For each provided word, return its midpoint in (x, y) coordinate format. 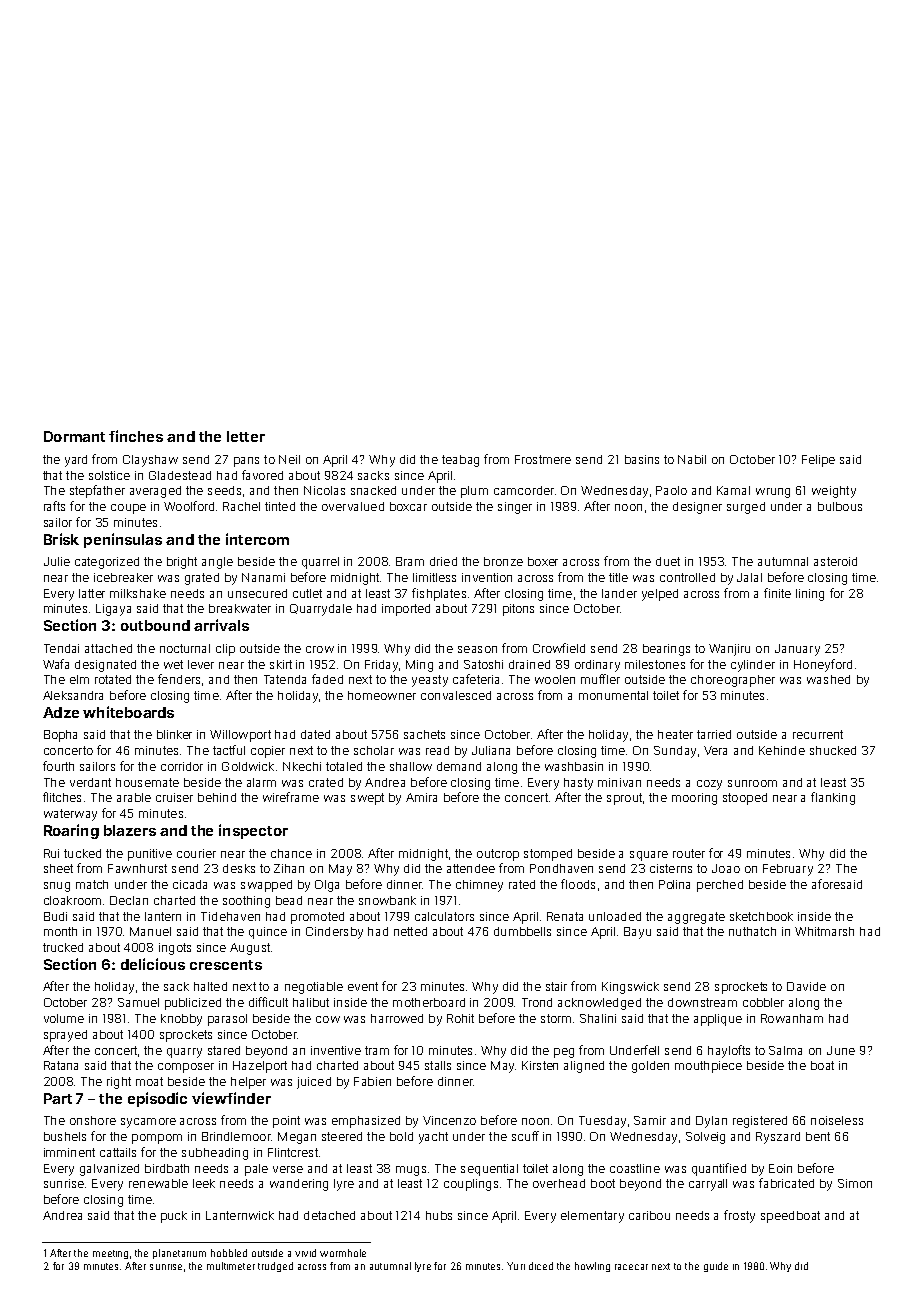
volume (64, 1018)
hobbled (229, 1253)
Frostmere (543, 459)
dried (443, 561)
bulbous (840, 506)
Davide (806, 986)
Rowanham (792, 1018)
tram (377, 1050)
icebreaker (123, 577)
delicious (153, 964)
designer (697, 508)
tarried (714, 734)
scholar (374, 750)
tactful (229, 750)
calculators (444, 916)
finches (136, 436)
